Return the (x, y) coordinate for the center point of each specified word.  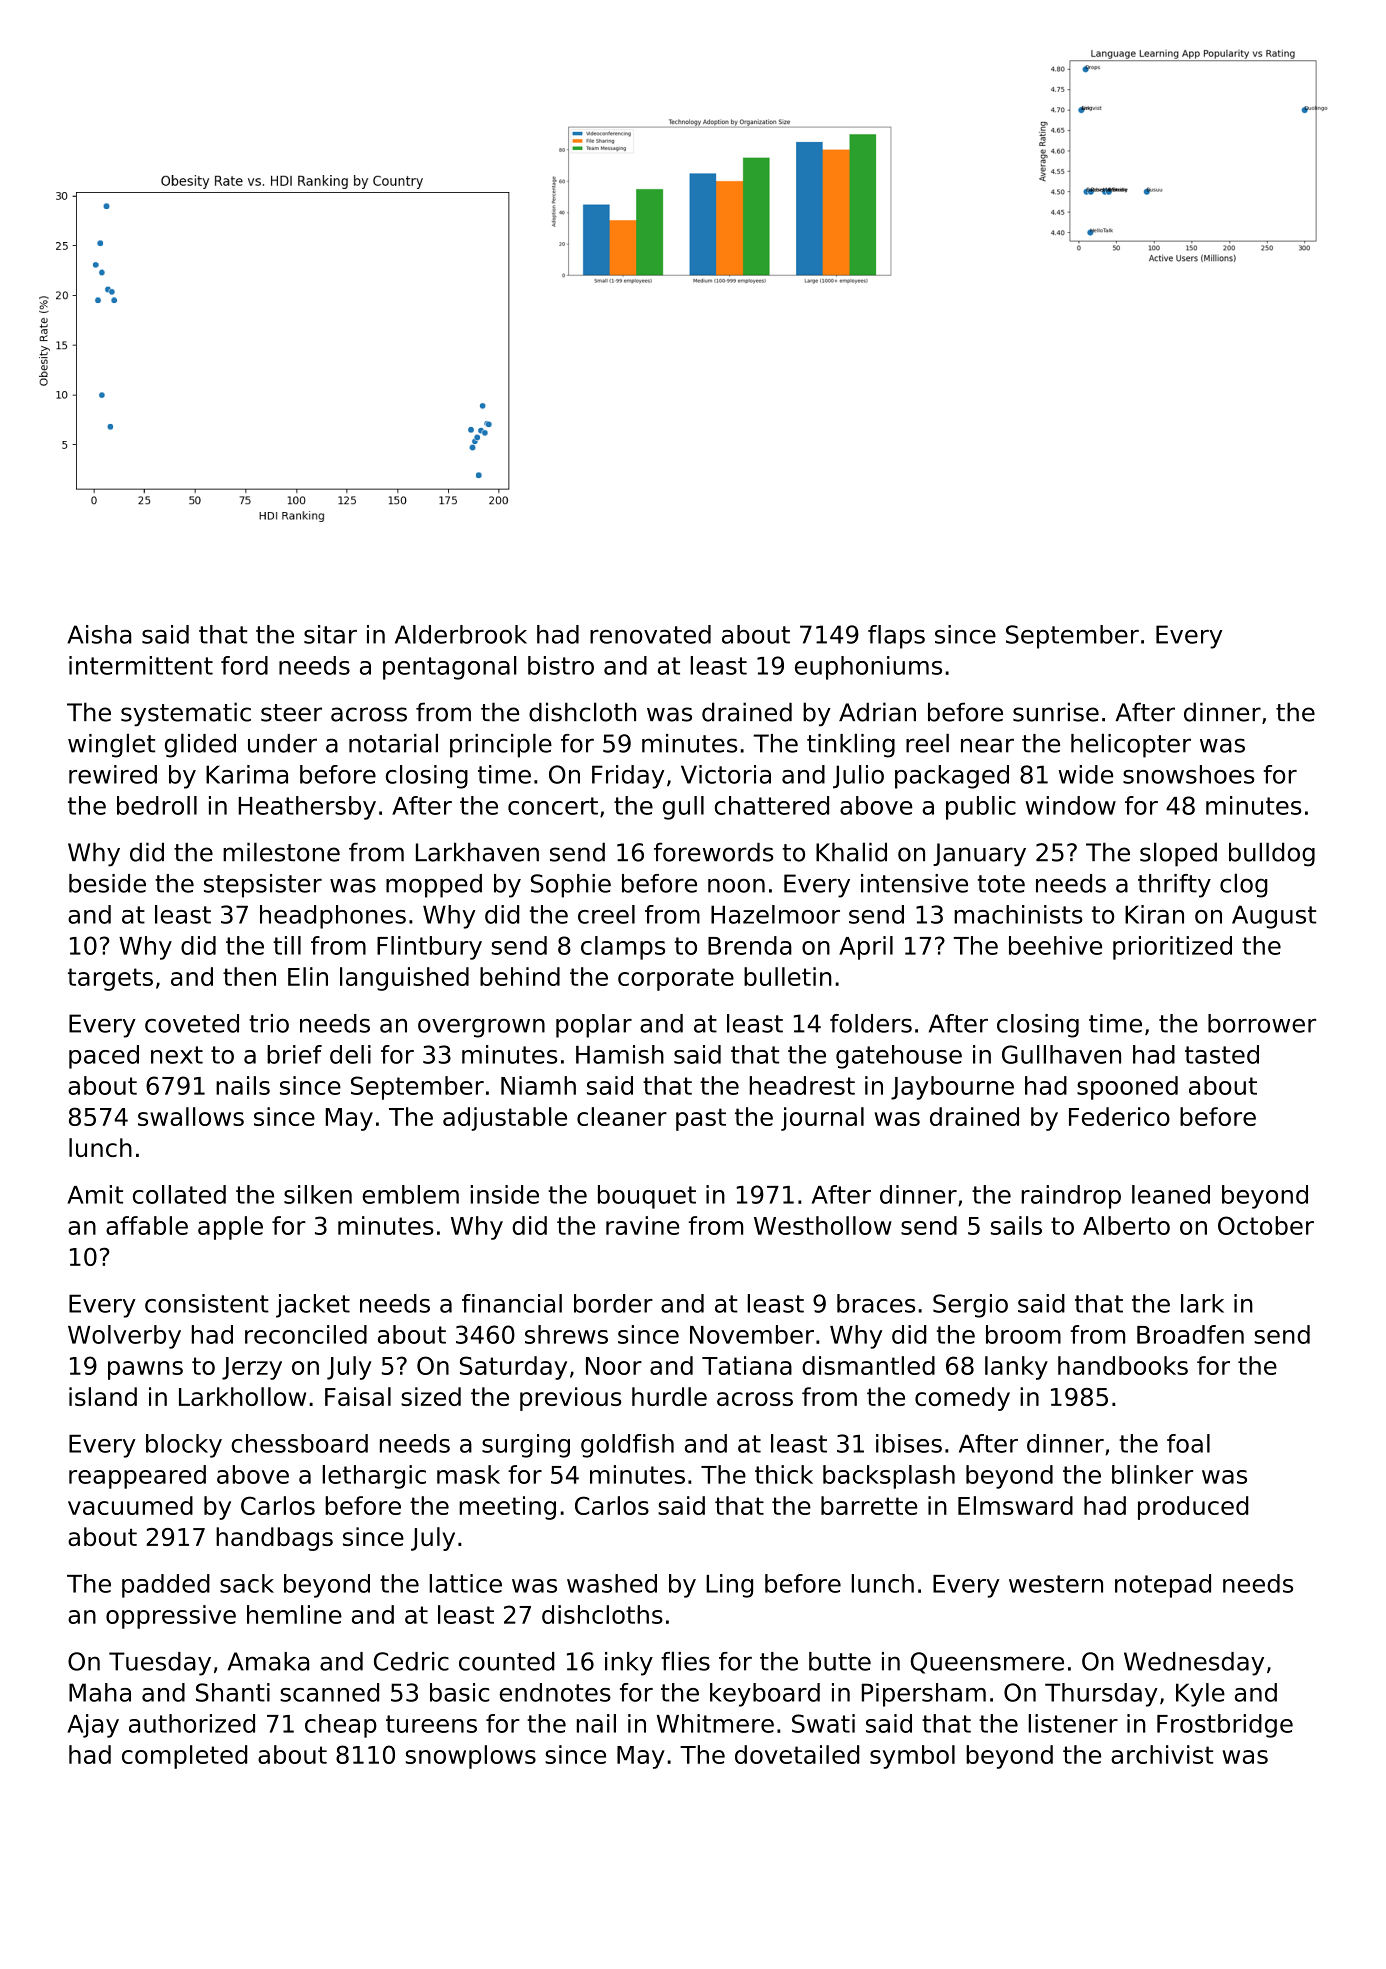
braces (876, 1303)
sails (1016, 1225)
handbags (274, 1539)
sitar (330, 634)
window (1071, 805)
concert (553, 806)
